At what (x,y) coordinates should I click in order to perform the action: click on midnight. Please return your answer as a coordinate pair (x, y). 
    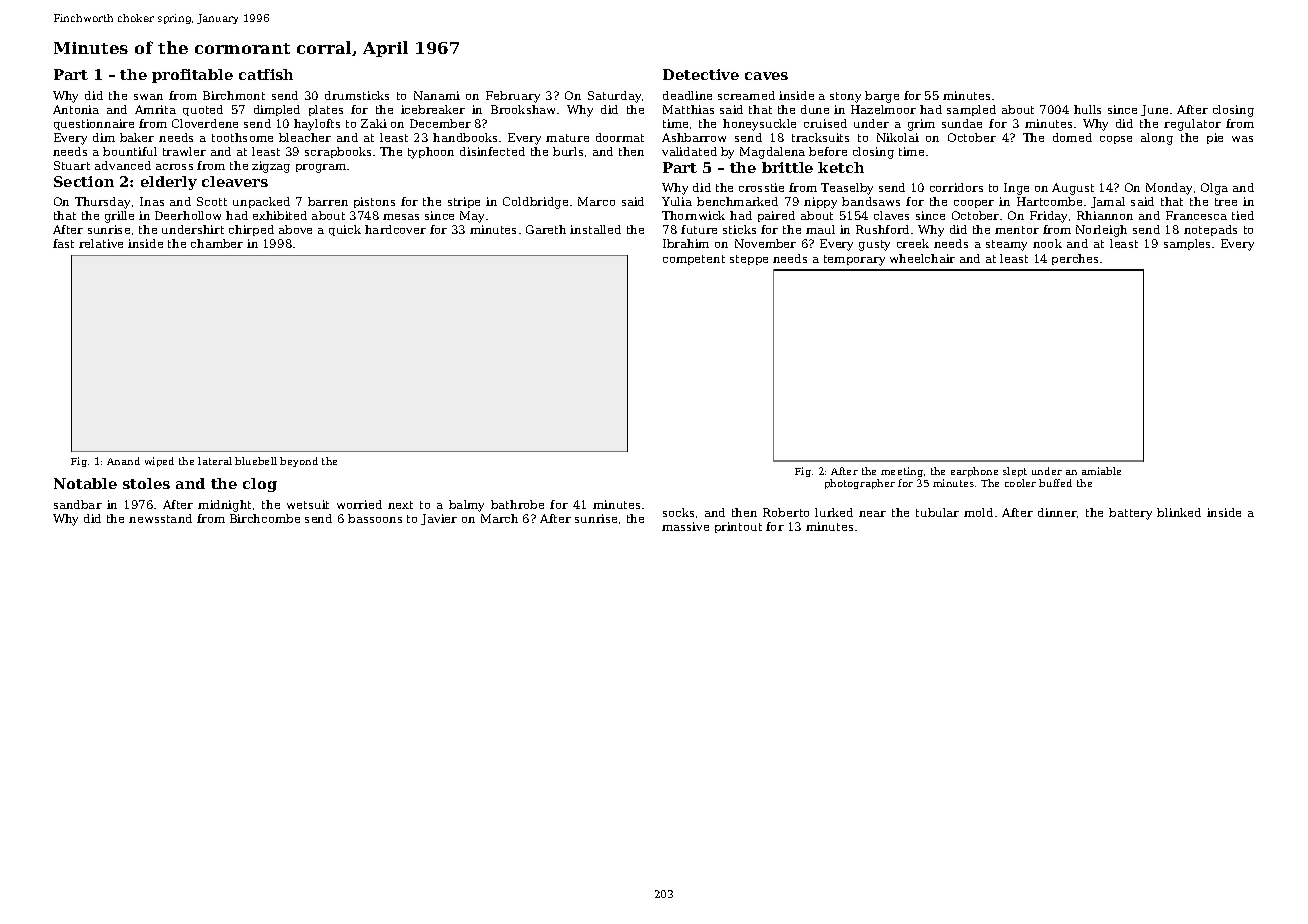
    Looking at the image, I should click on (224, 506).
